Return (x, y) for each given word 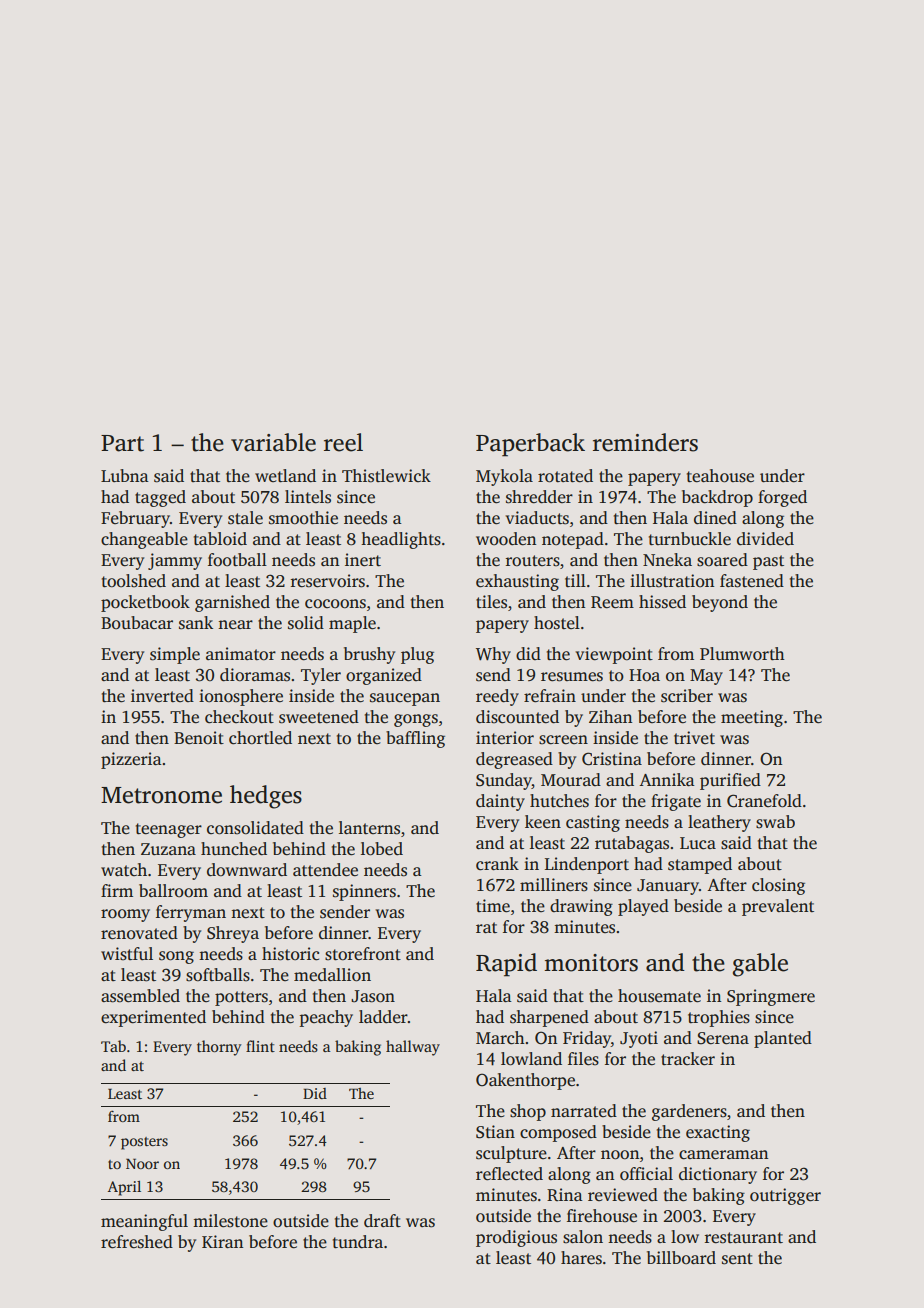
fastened (752, 581)
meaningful (144, 1222)
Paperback (530, 445)
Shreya (233, 934)
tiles (491, 602)
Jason (373, 996)
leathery (719, 823)
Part (122, 443)
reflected (509, 1174)
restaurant (744, 1238)
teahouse (720, 476)
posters (144, 1143)
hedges (266, 797)
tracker (688, 1059)
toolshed (134, 581)
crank (497, 864)
